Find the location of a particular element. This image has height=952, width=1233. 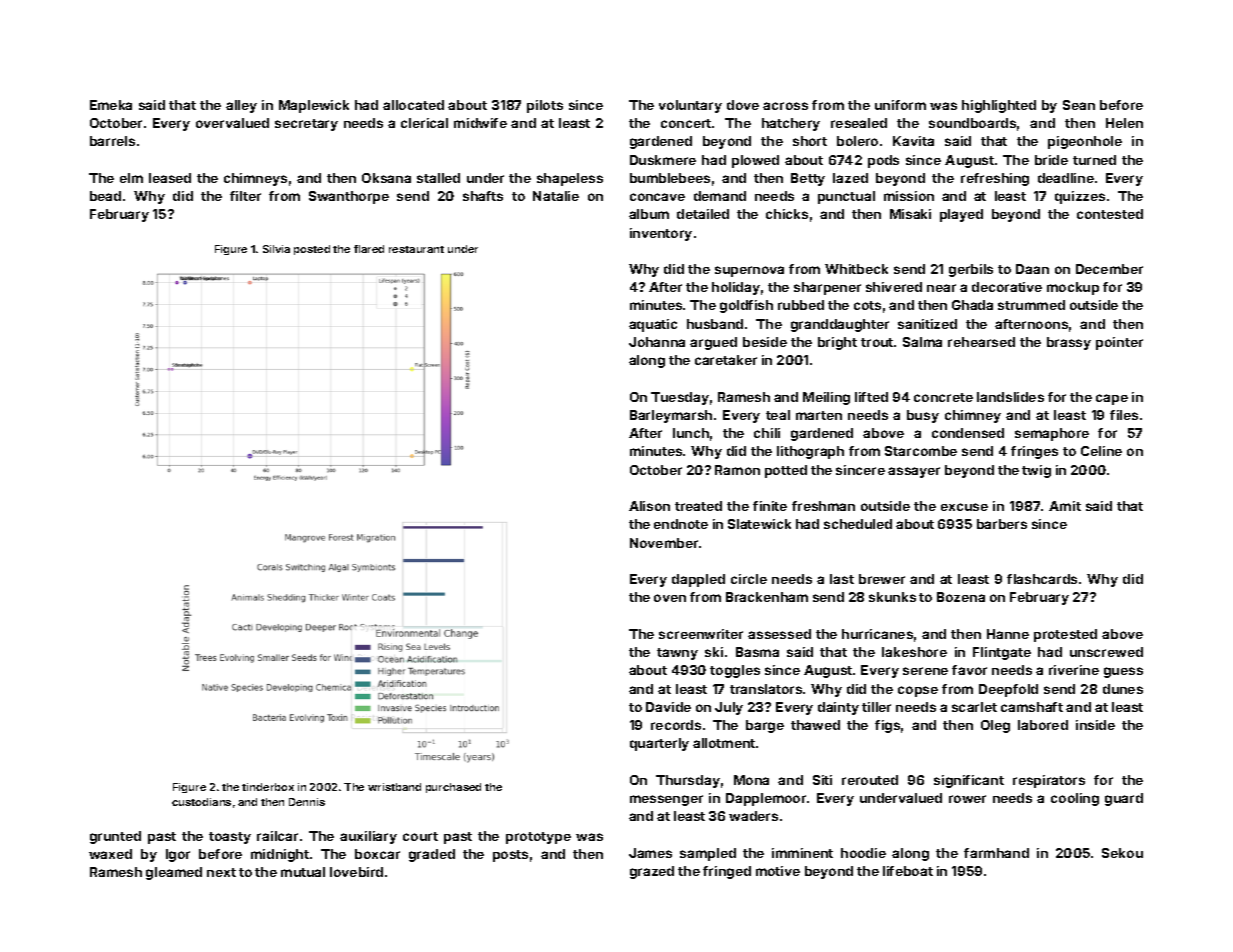

farmhand is located at coordinates (996, 853).
